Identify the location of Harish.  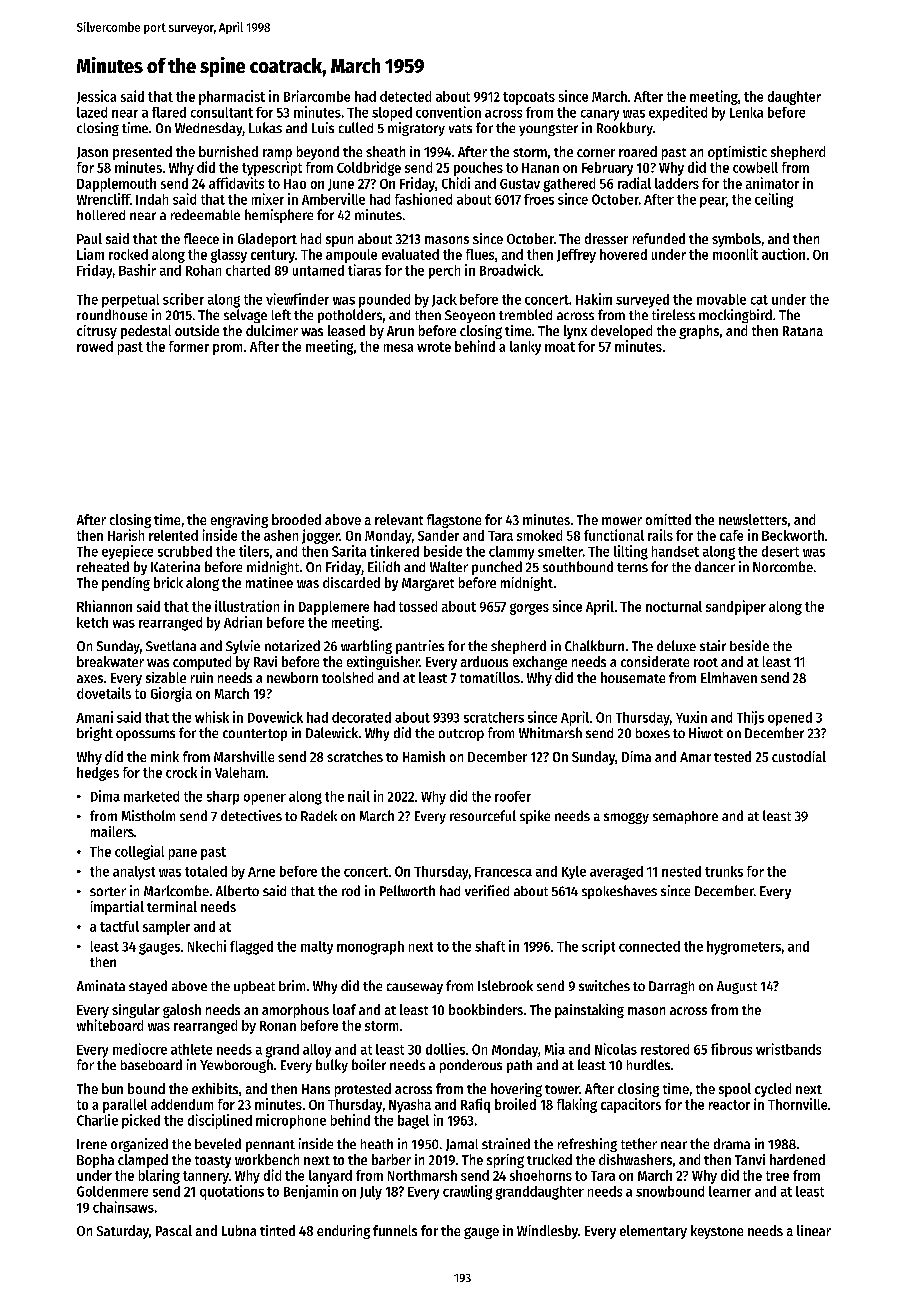
(126, 535).
